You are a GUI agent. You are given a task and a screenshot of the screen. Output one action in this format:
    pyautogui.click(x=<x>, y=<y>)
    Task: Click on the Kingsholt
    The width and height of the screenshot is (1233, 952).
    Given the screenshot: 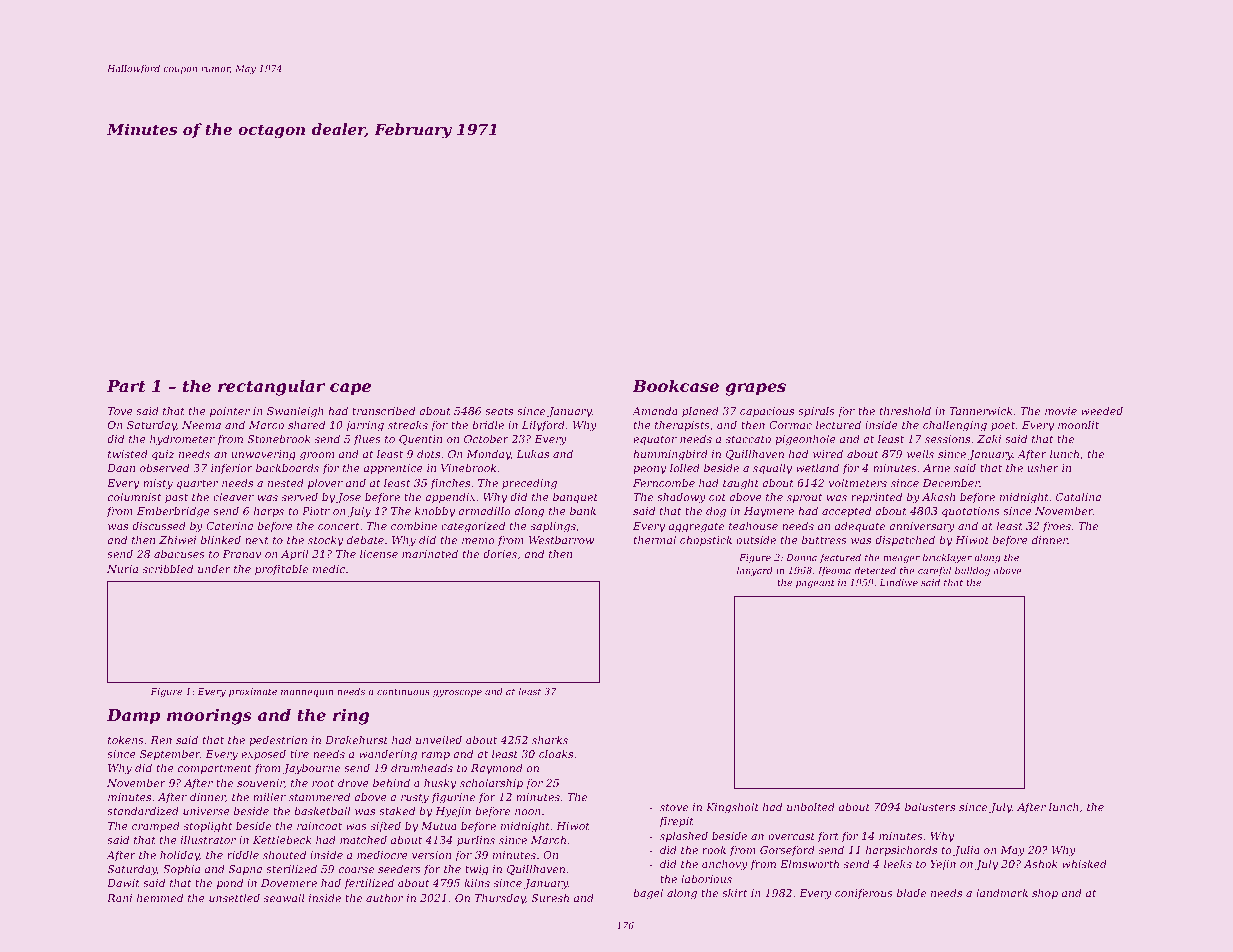 What is the action you would take?
    pyautogui.click(x=732, y=808)
